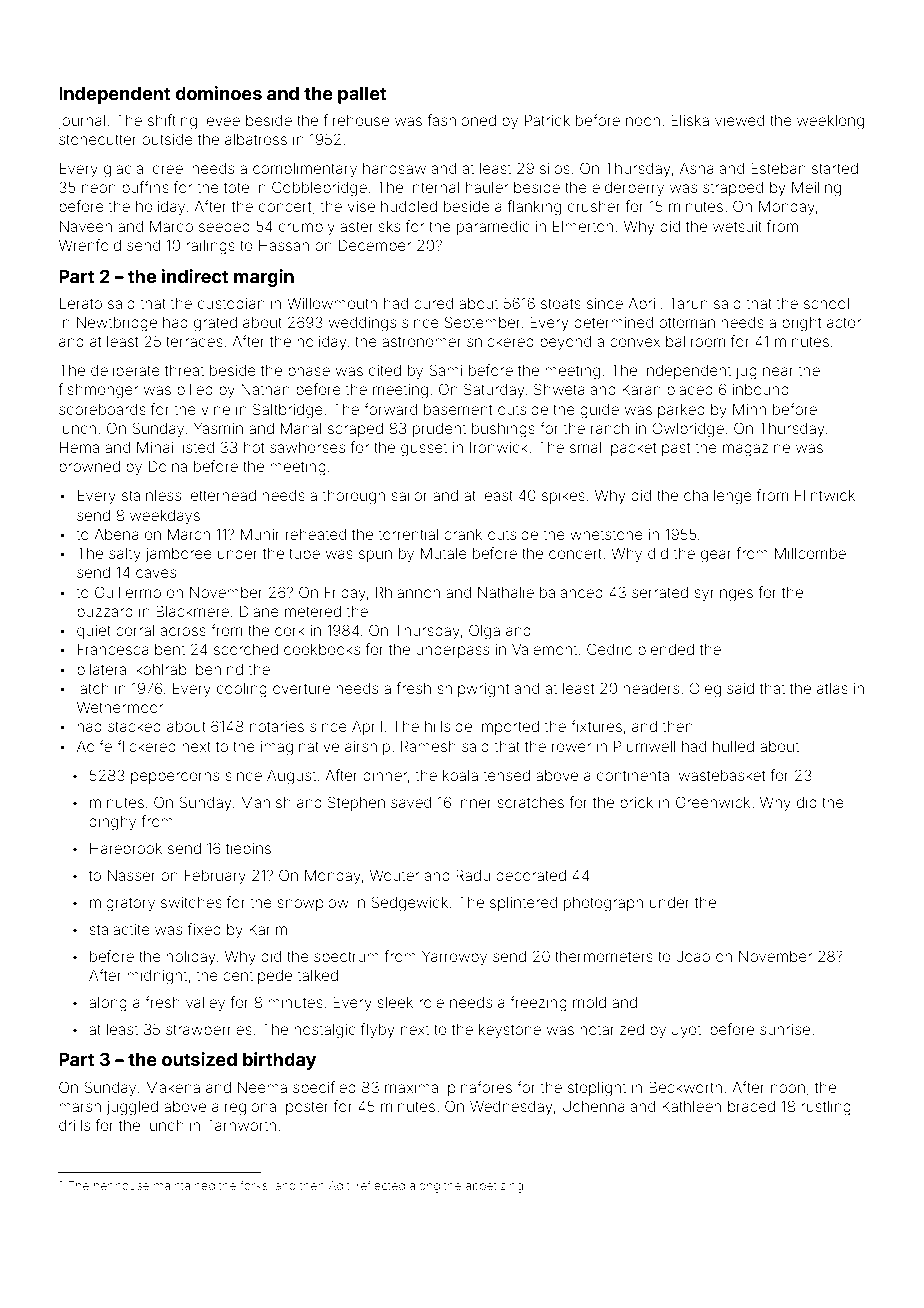 The width and height of the screenshot is (924, 1308). I want to click on puffins, so click(145, 188).
